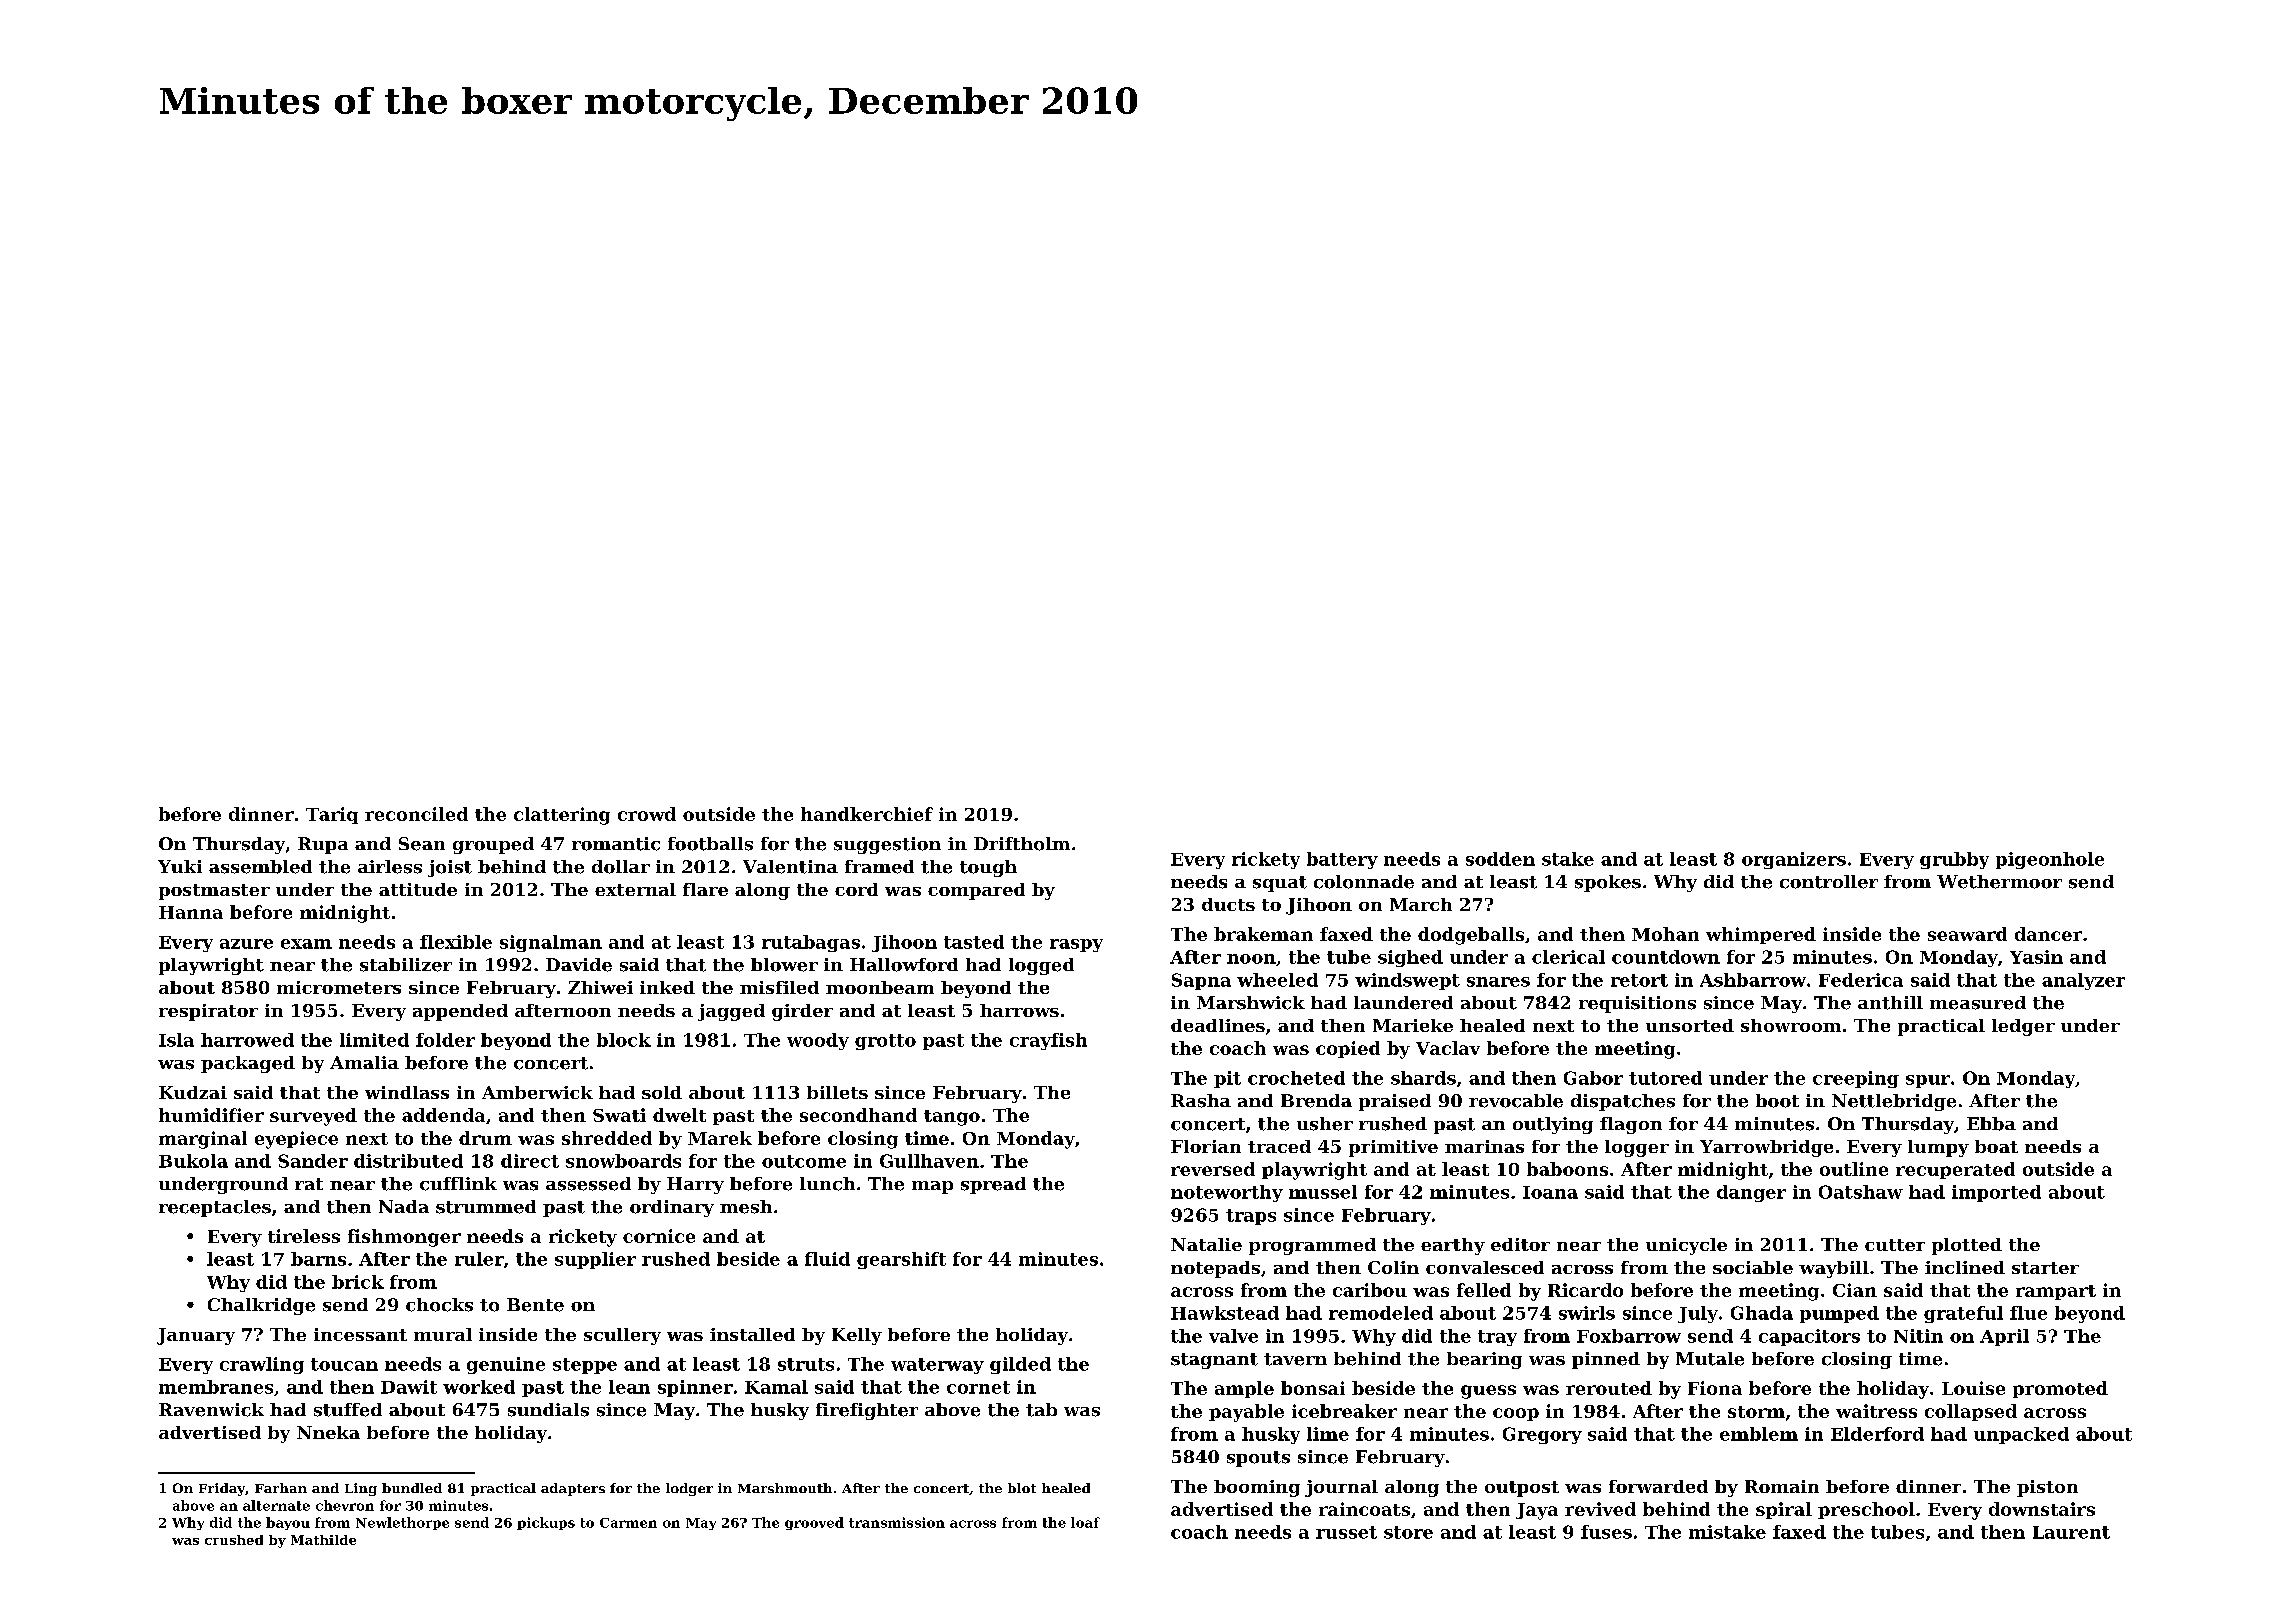  I want to click on Tariq, so click(332, 815).
